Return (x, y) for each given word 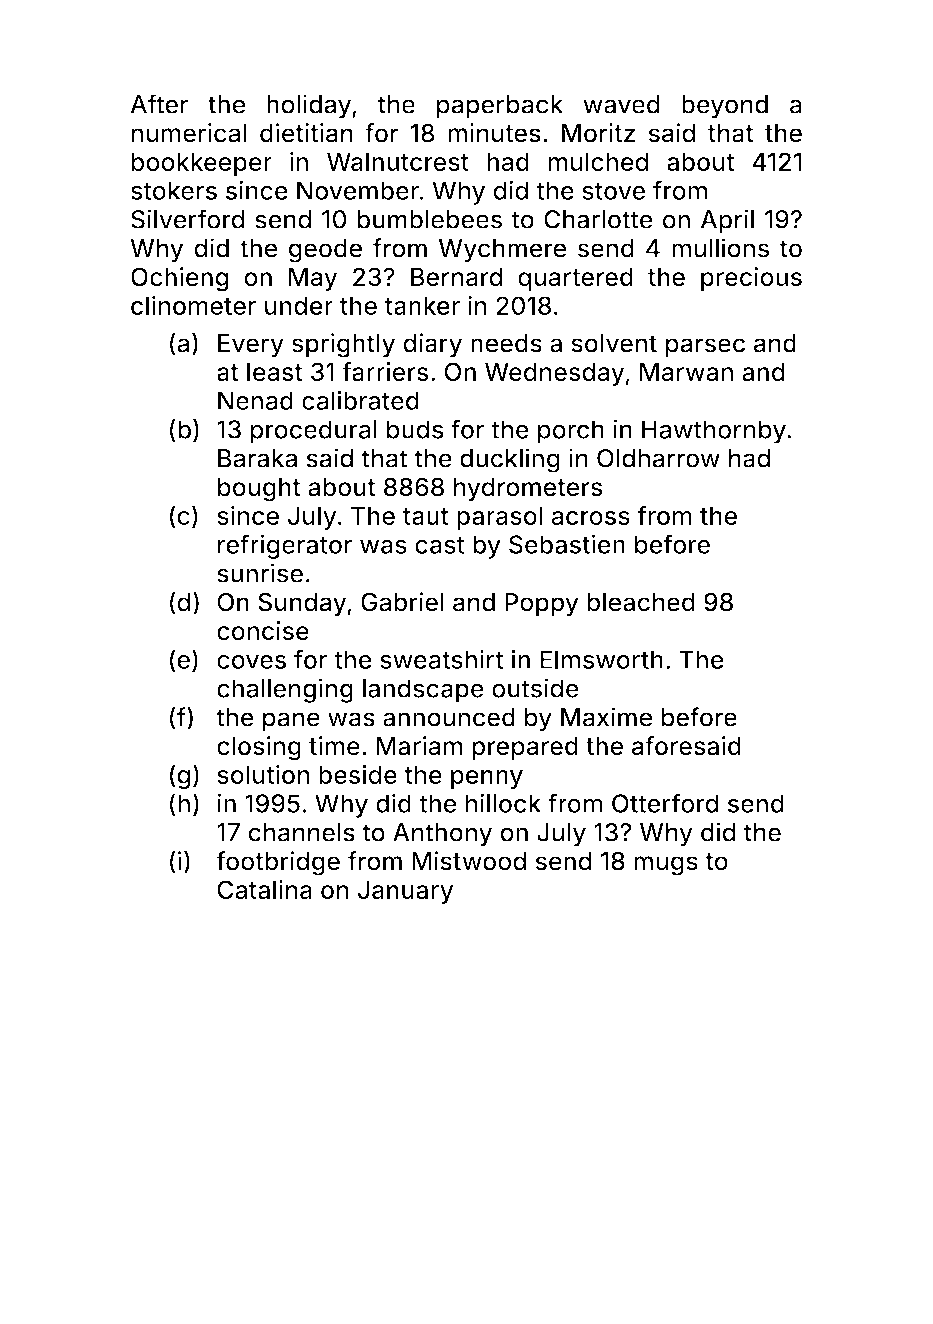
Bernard (456, 277)
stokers (174, 190)
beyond (725, 107)
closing (259, 748)
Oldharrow (658, 458)
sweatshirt (441, 659)
